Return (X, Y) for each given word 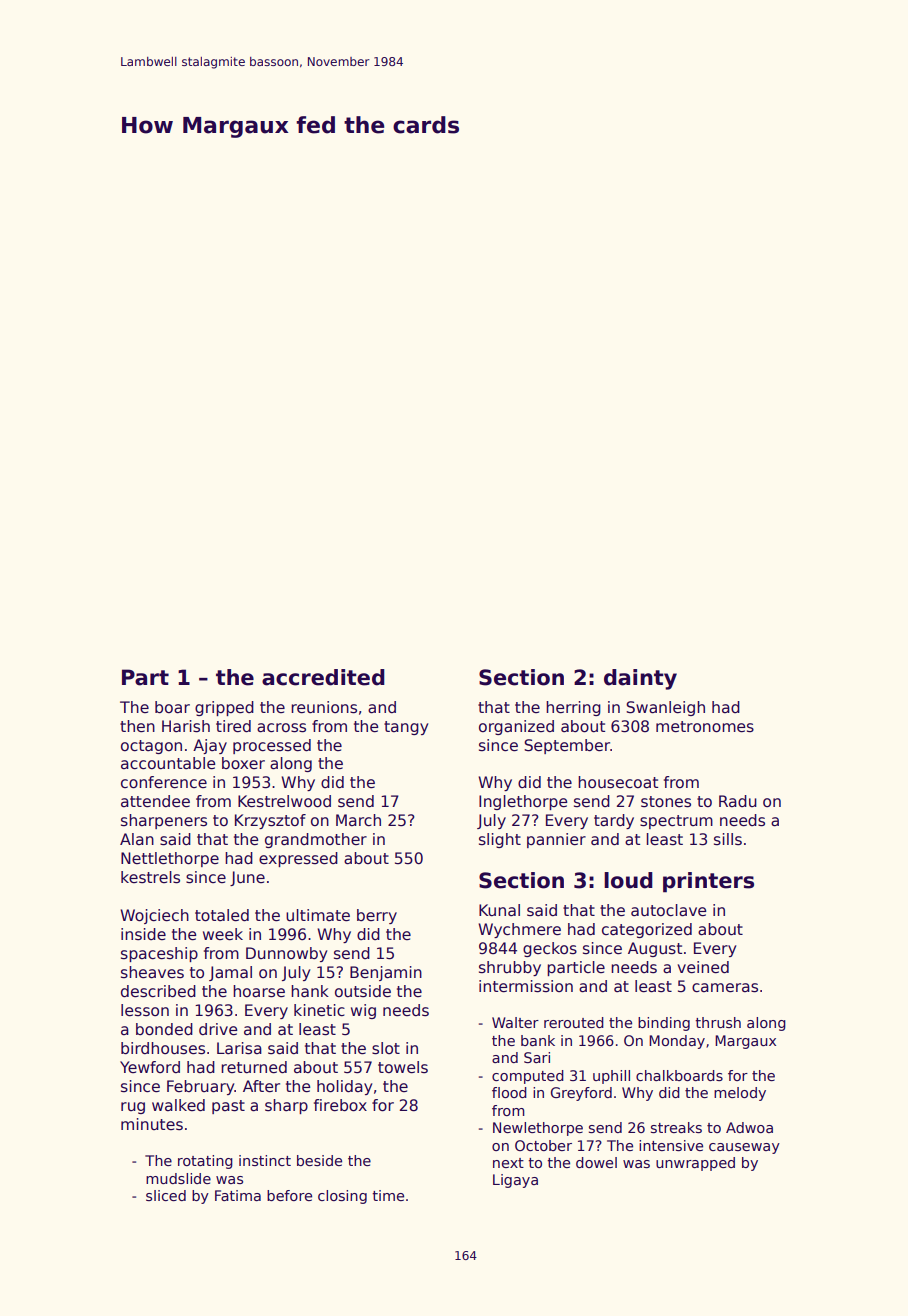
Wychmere (519, 930)
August (655, 949)
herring (573, 708)
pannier (556, 840)
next (508, 1163)
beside (319, 1160)
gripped (224, 708)
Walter (515, 1022)
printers (708, 882)
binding (664, 1024)
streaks (676, 1127)
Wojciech (154, 916)
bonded (164, 1029)
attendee (155, 801)
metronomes (705, 727)
